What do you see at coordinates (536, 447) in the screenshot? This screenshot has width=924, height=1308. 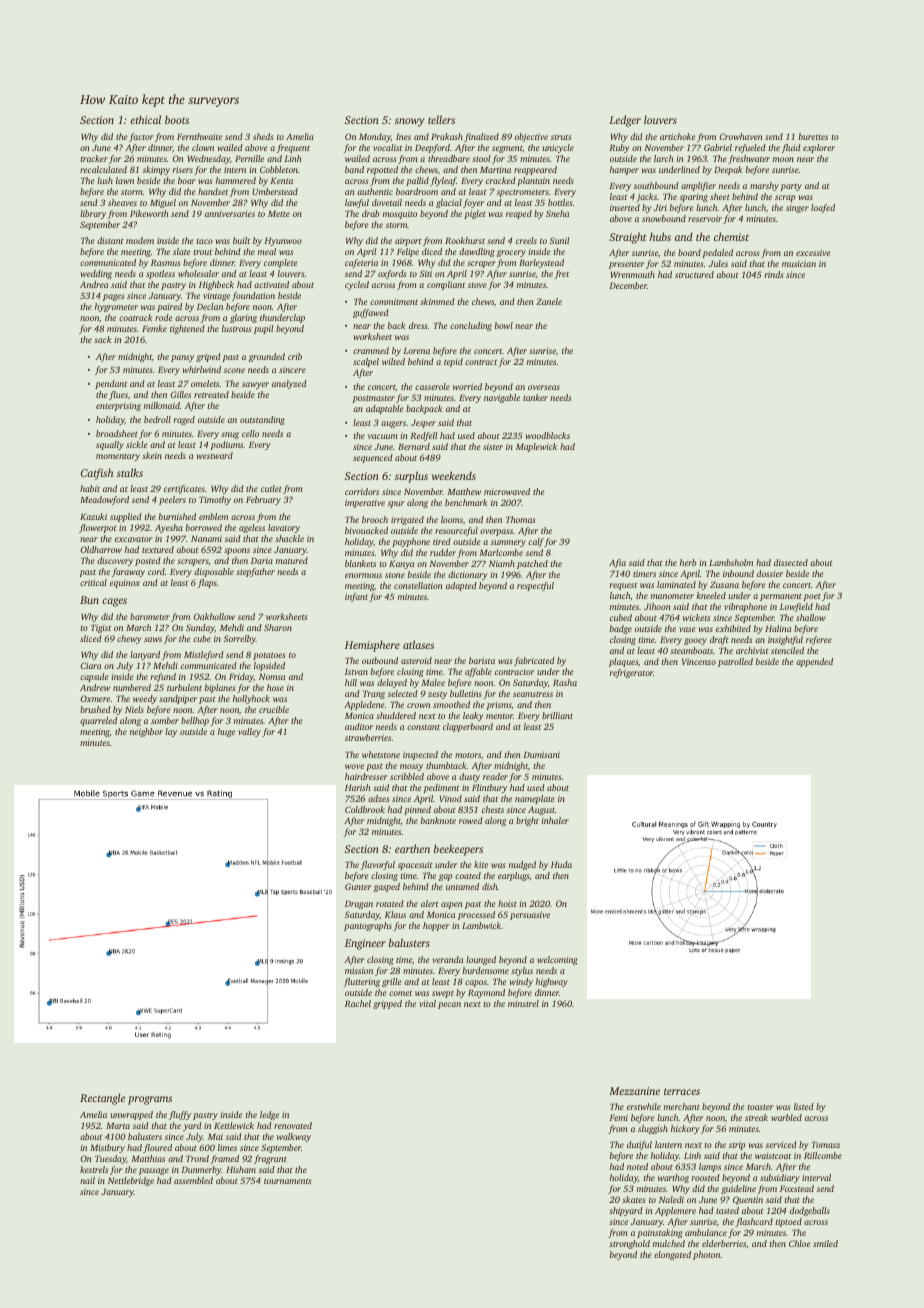 I see `Maplewick` at bounding box center [536, 447].
